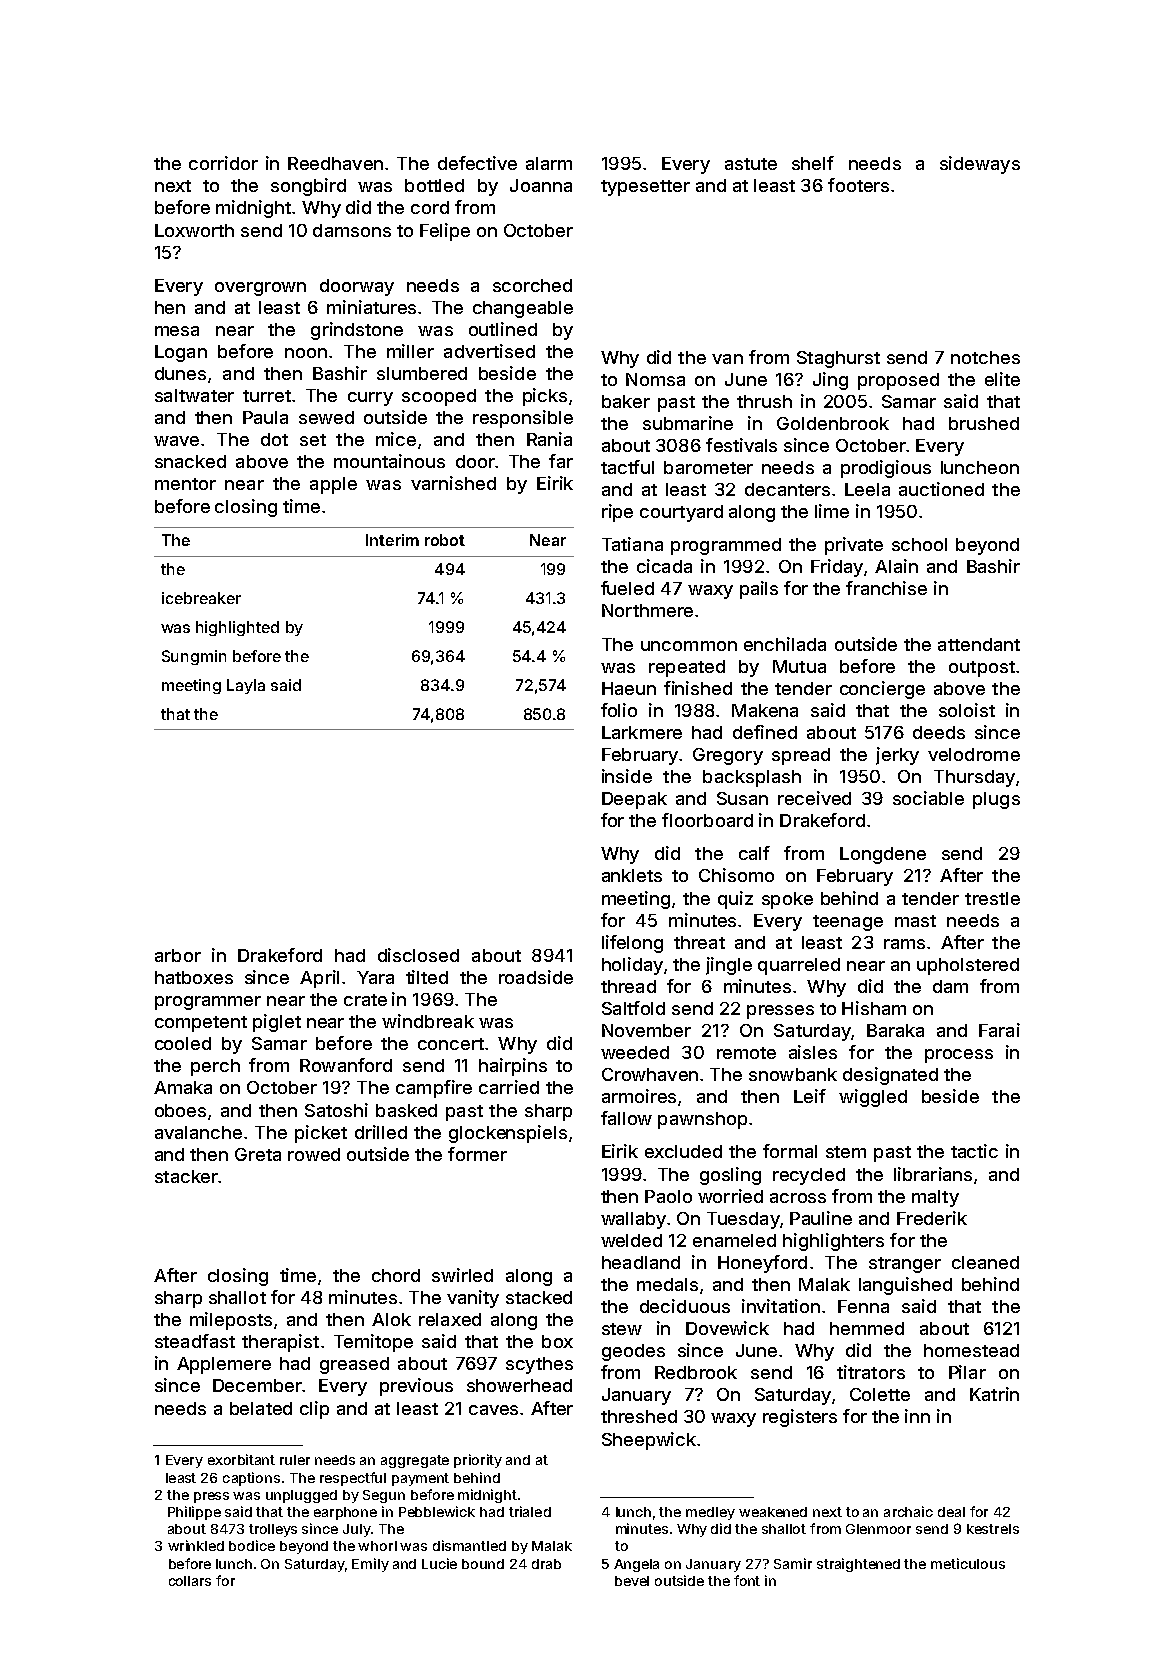  Describe the element at coordinates (201, 598) in the screenshot. I see `icebreaker` at that location.
